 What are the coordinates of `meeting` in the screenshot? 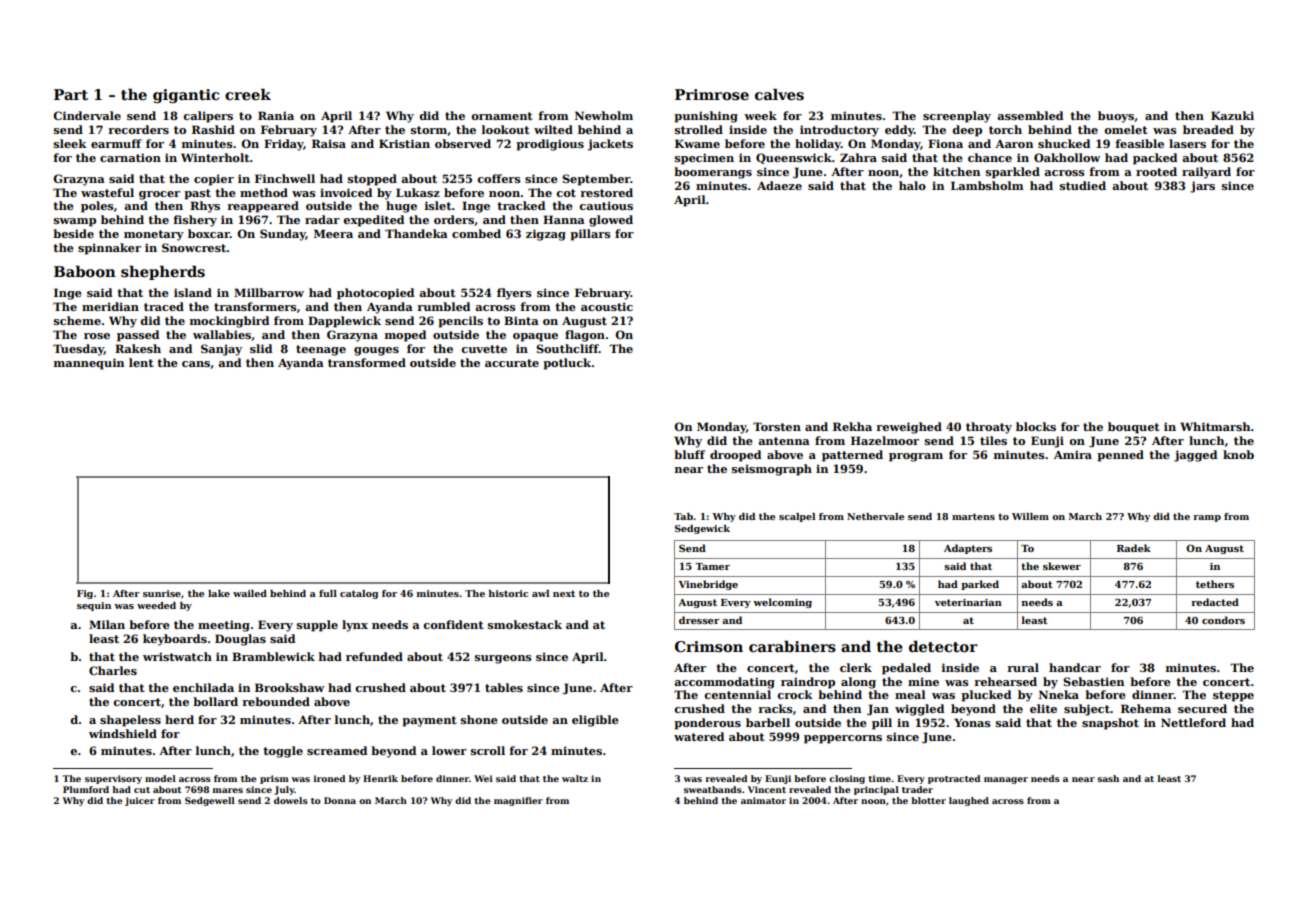 It's located at (224, 626).
